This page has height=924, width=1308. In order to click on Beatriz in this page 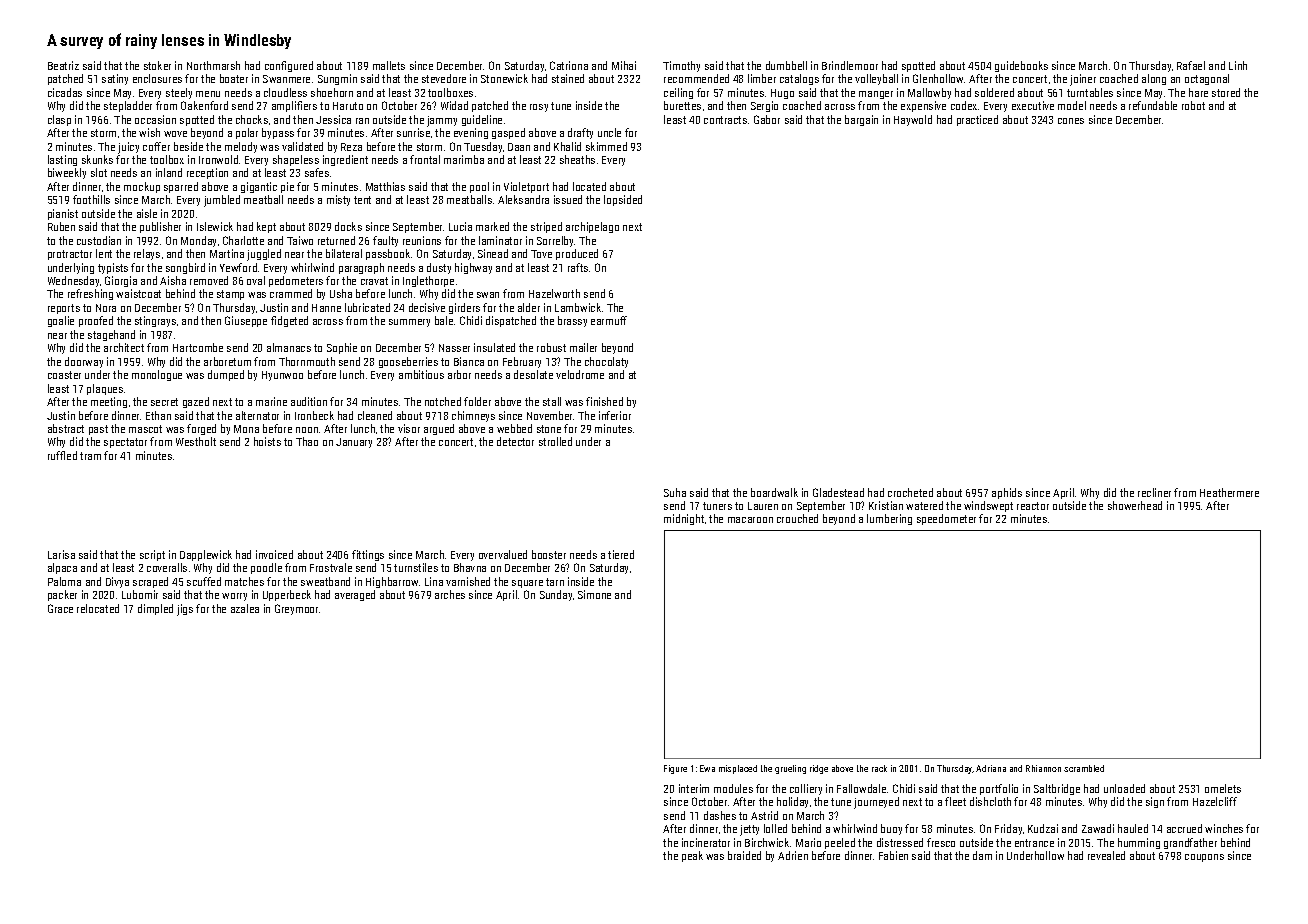, I will do `click(63, 65)`.
